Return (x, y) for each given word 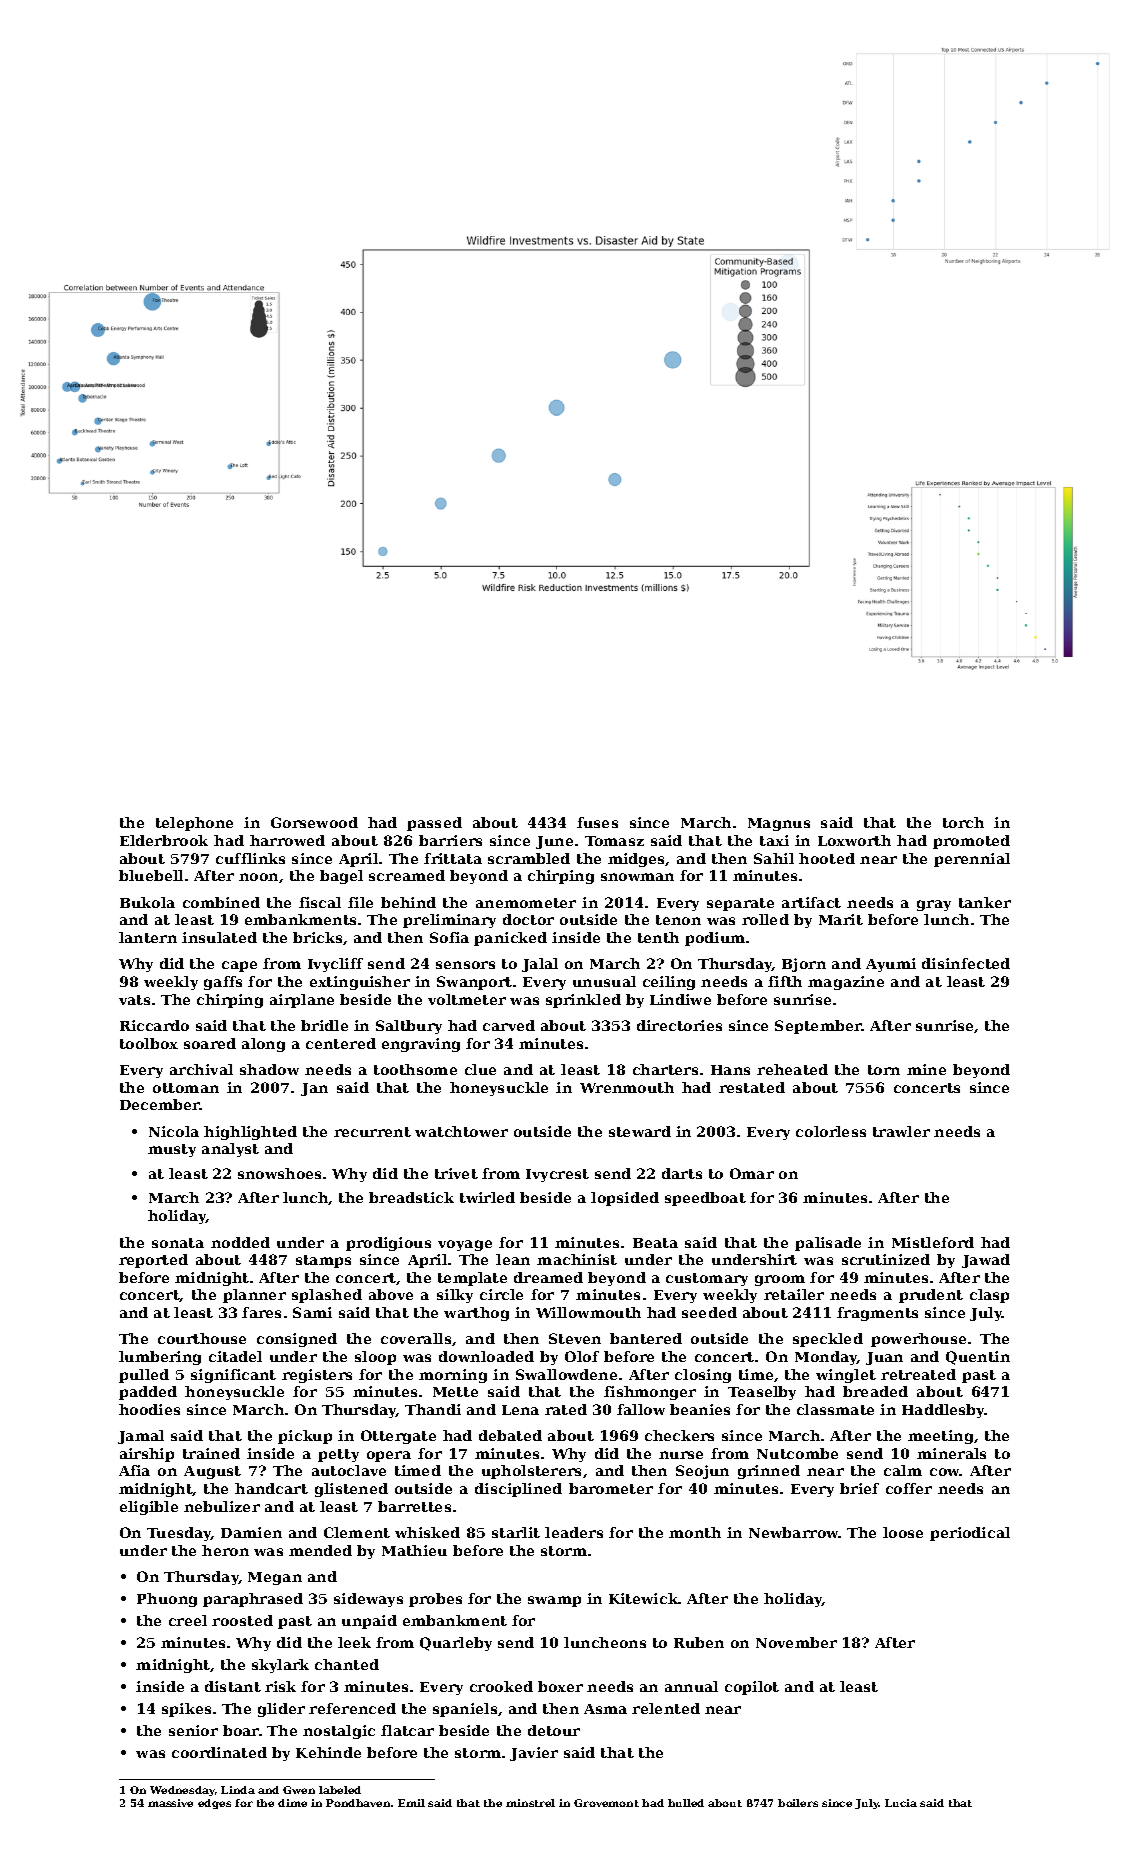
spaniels (465, 1710)
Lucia (901, 1803)
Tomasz (614, 841)
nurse (681, 1455)
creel (188, 1620)
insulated (219, 937)
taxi (774, 840)
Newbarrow (794, 1532)
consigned (297, 1340)
